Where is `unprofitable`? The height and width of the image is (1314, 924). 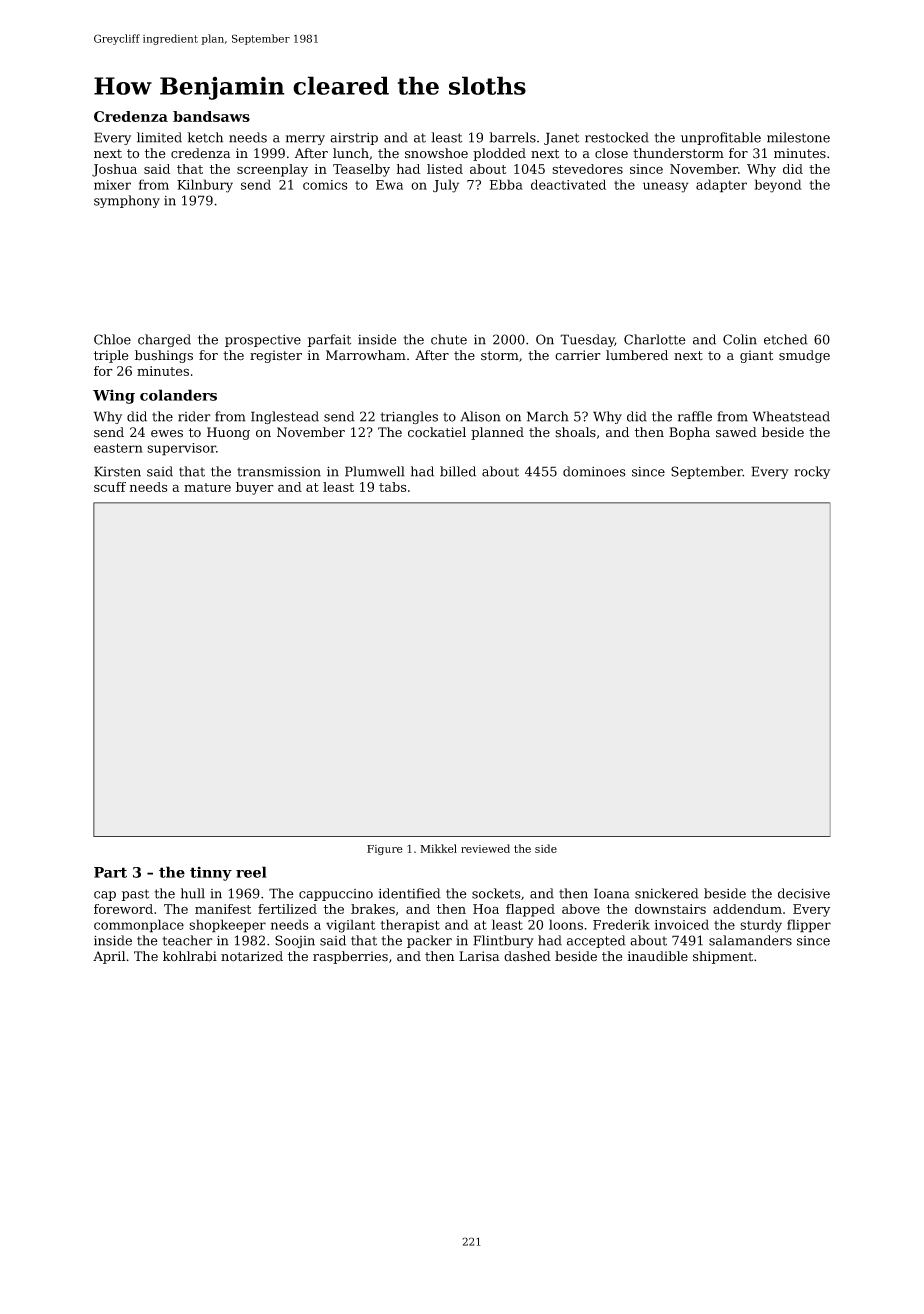 unprofitable is located at coordinates (721, 138).
